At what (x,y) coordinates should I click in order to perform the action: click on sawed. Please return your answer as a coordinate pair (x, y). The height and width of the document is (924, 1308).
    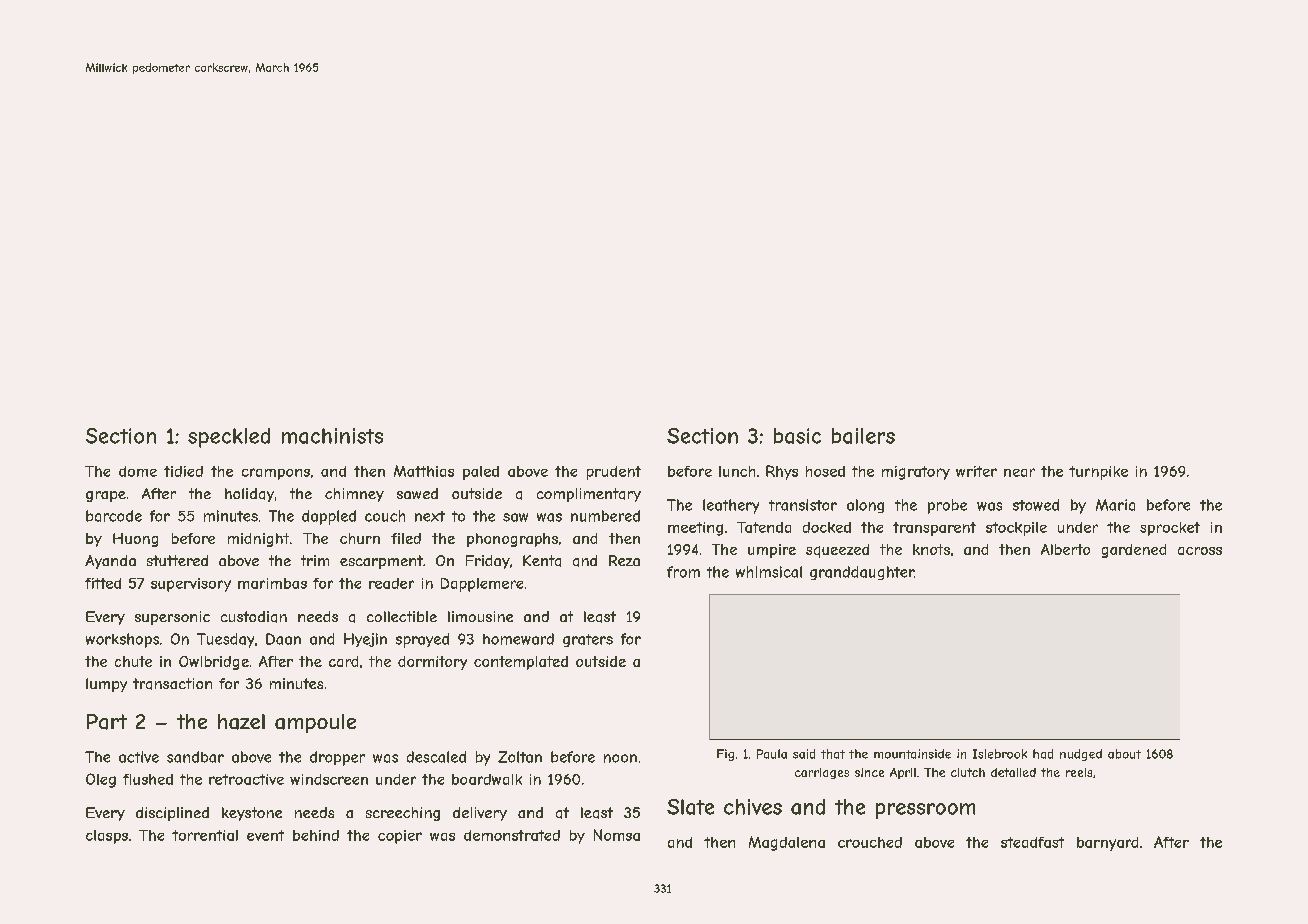
    Looking at the image, I should click on (417, 493).
